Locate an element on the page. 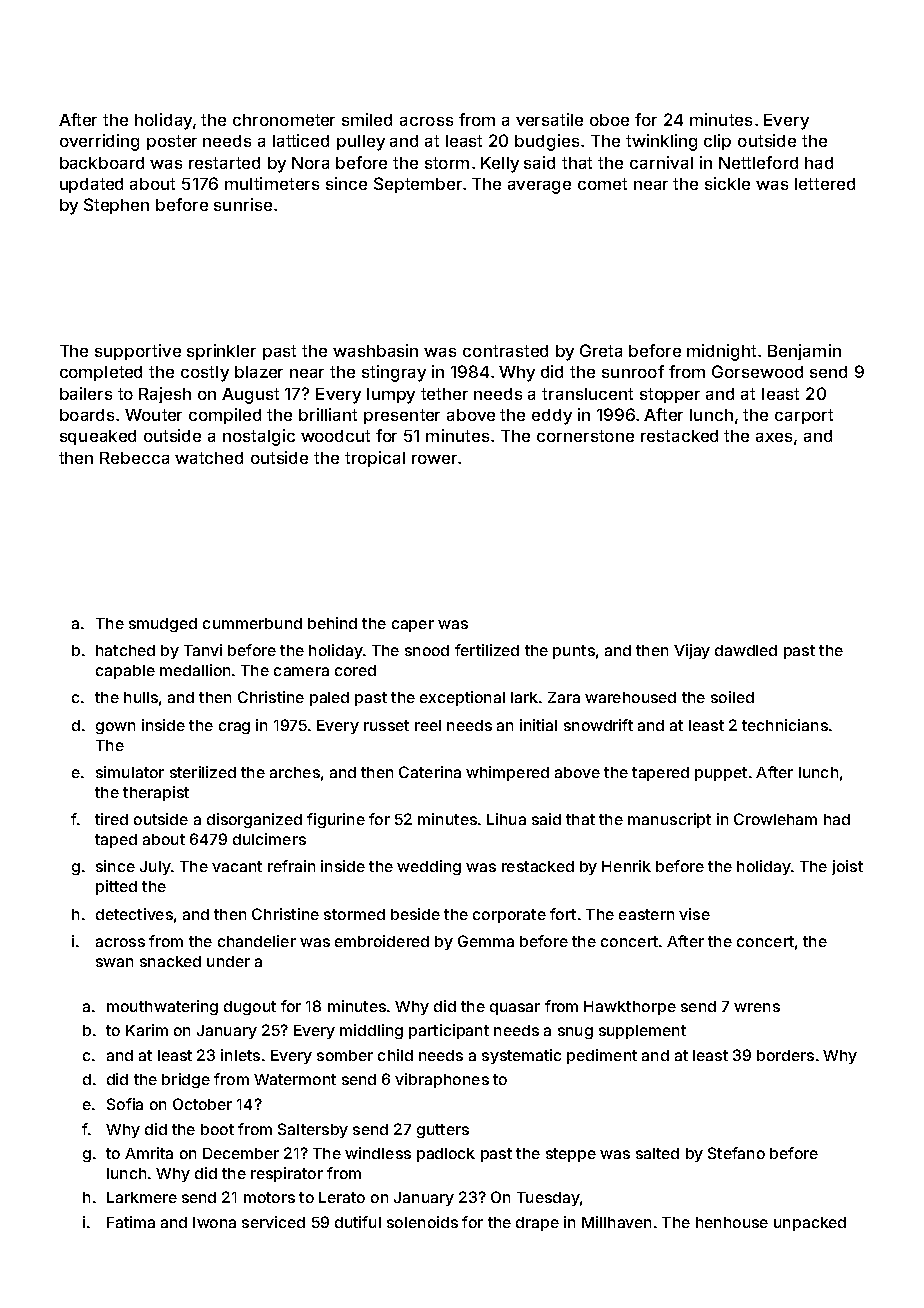 This image has height=1308, width=924. vacant is located at coordinates (237, 866).
